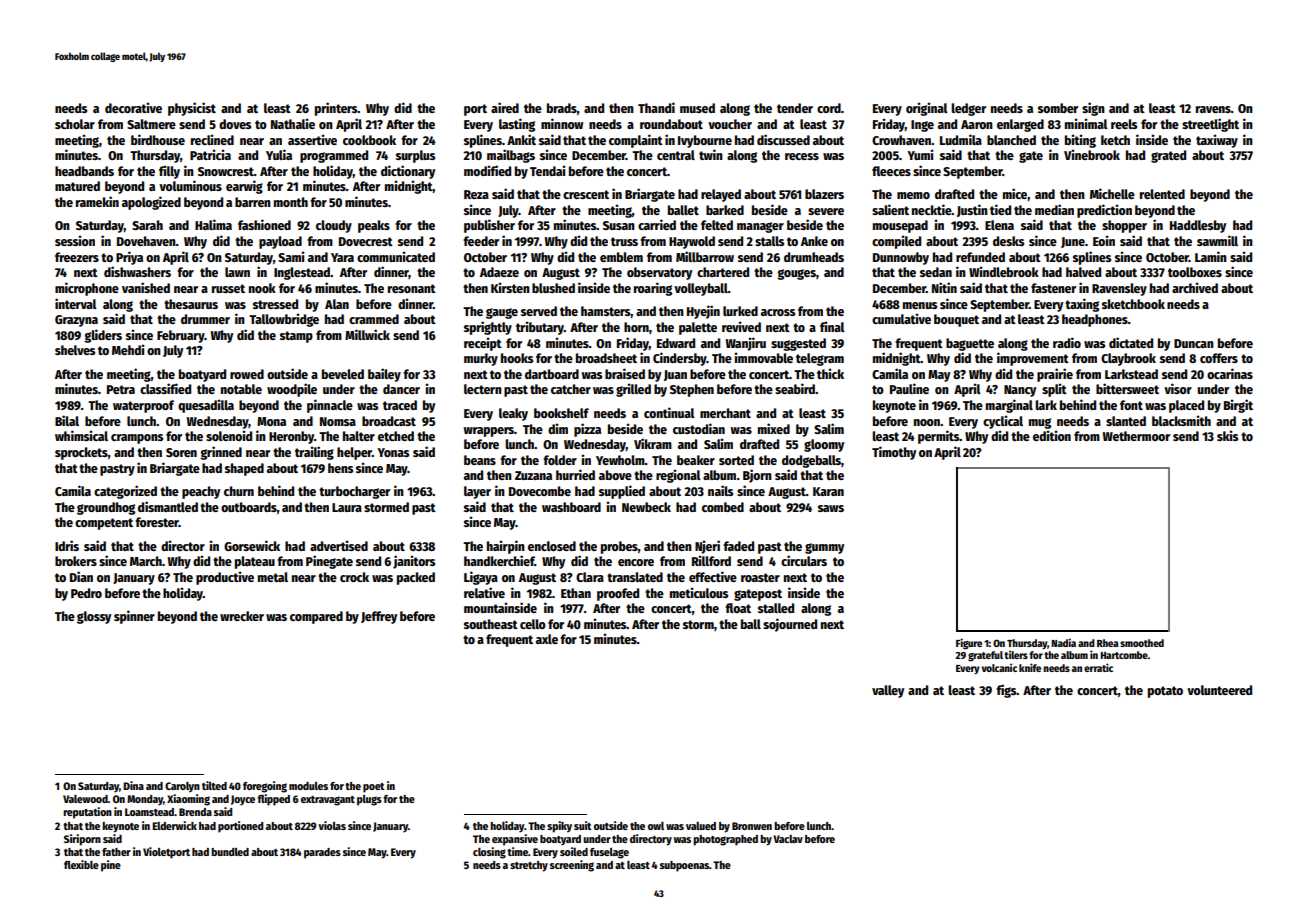  I want to click on Vaclav, so click(788, 839).
